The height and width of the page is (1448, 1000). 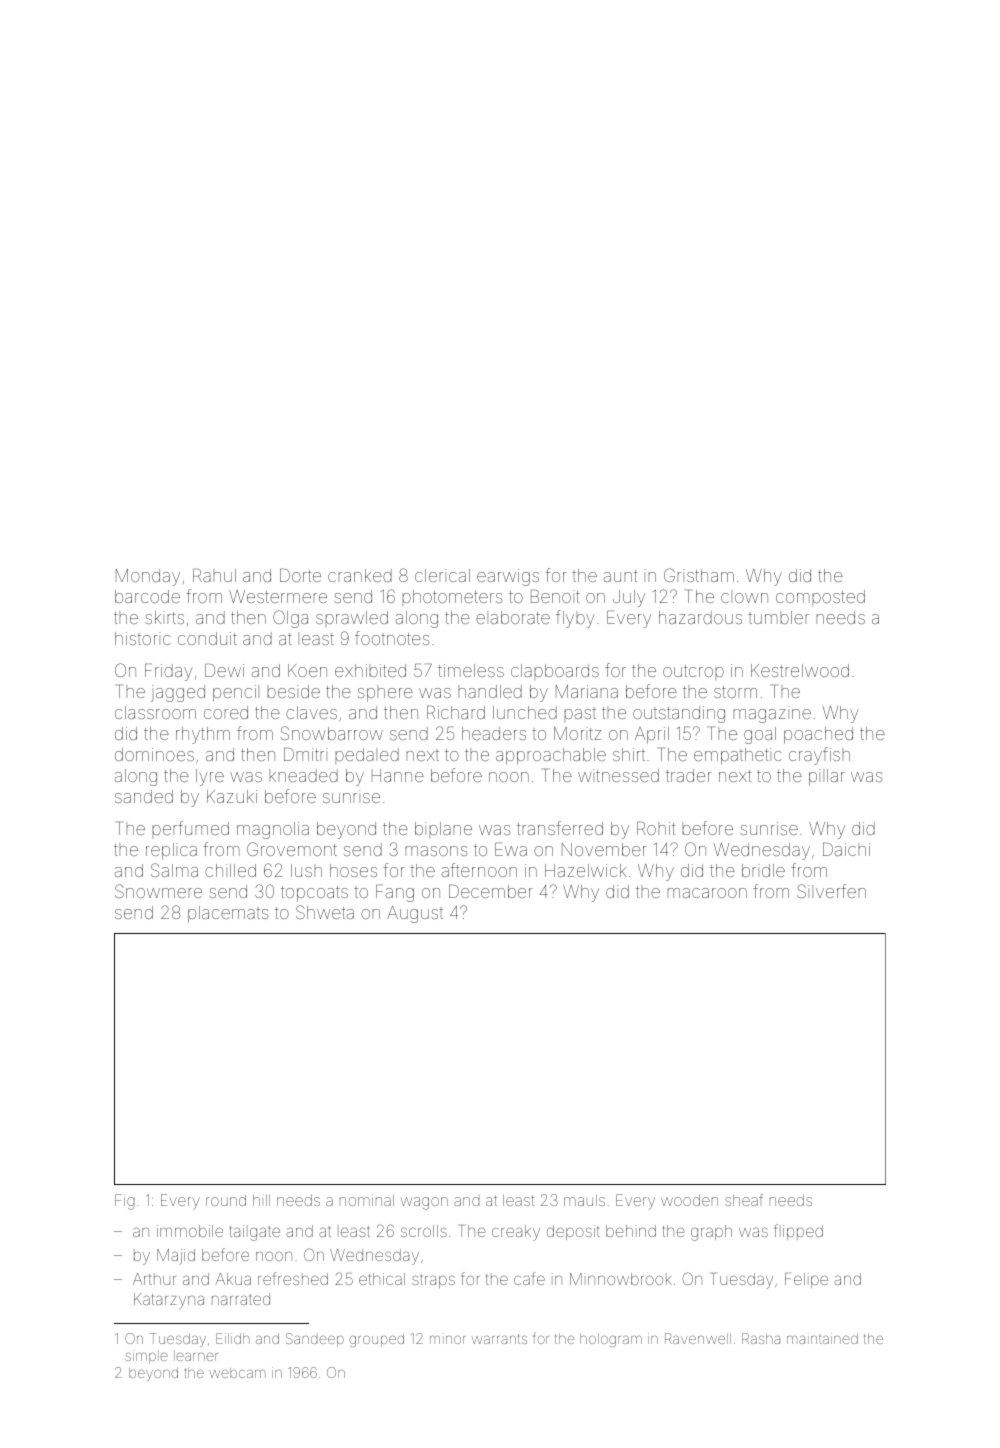 What do you see at coordinates (203, 735) in the page?
I see `rhythm` at bounding box center [203, 735].
